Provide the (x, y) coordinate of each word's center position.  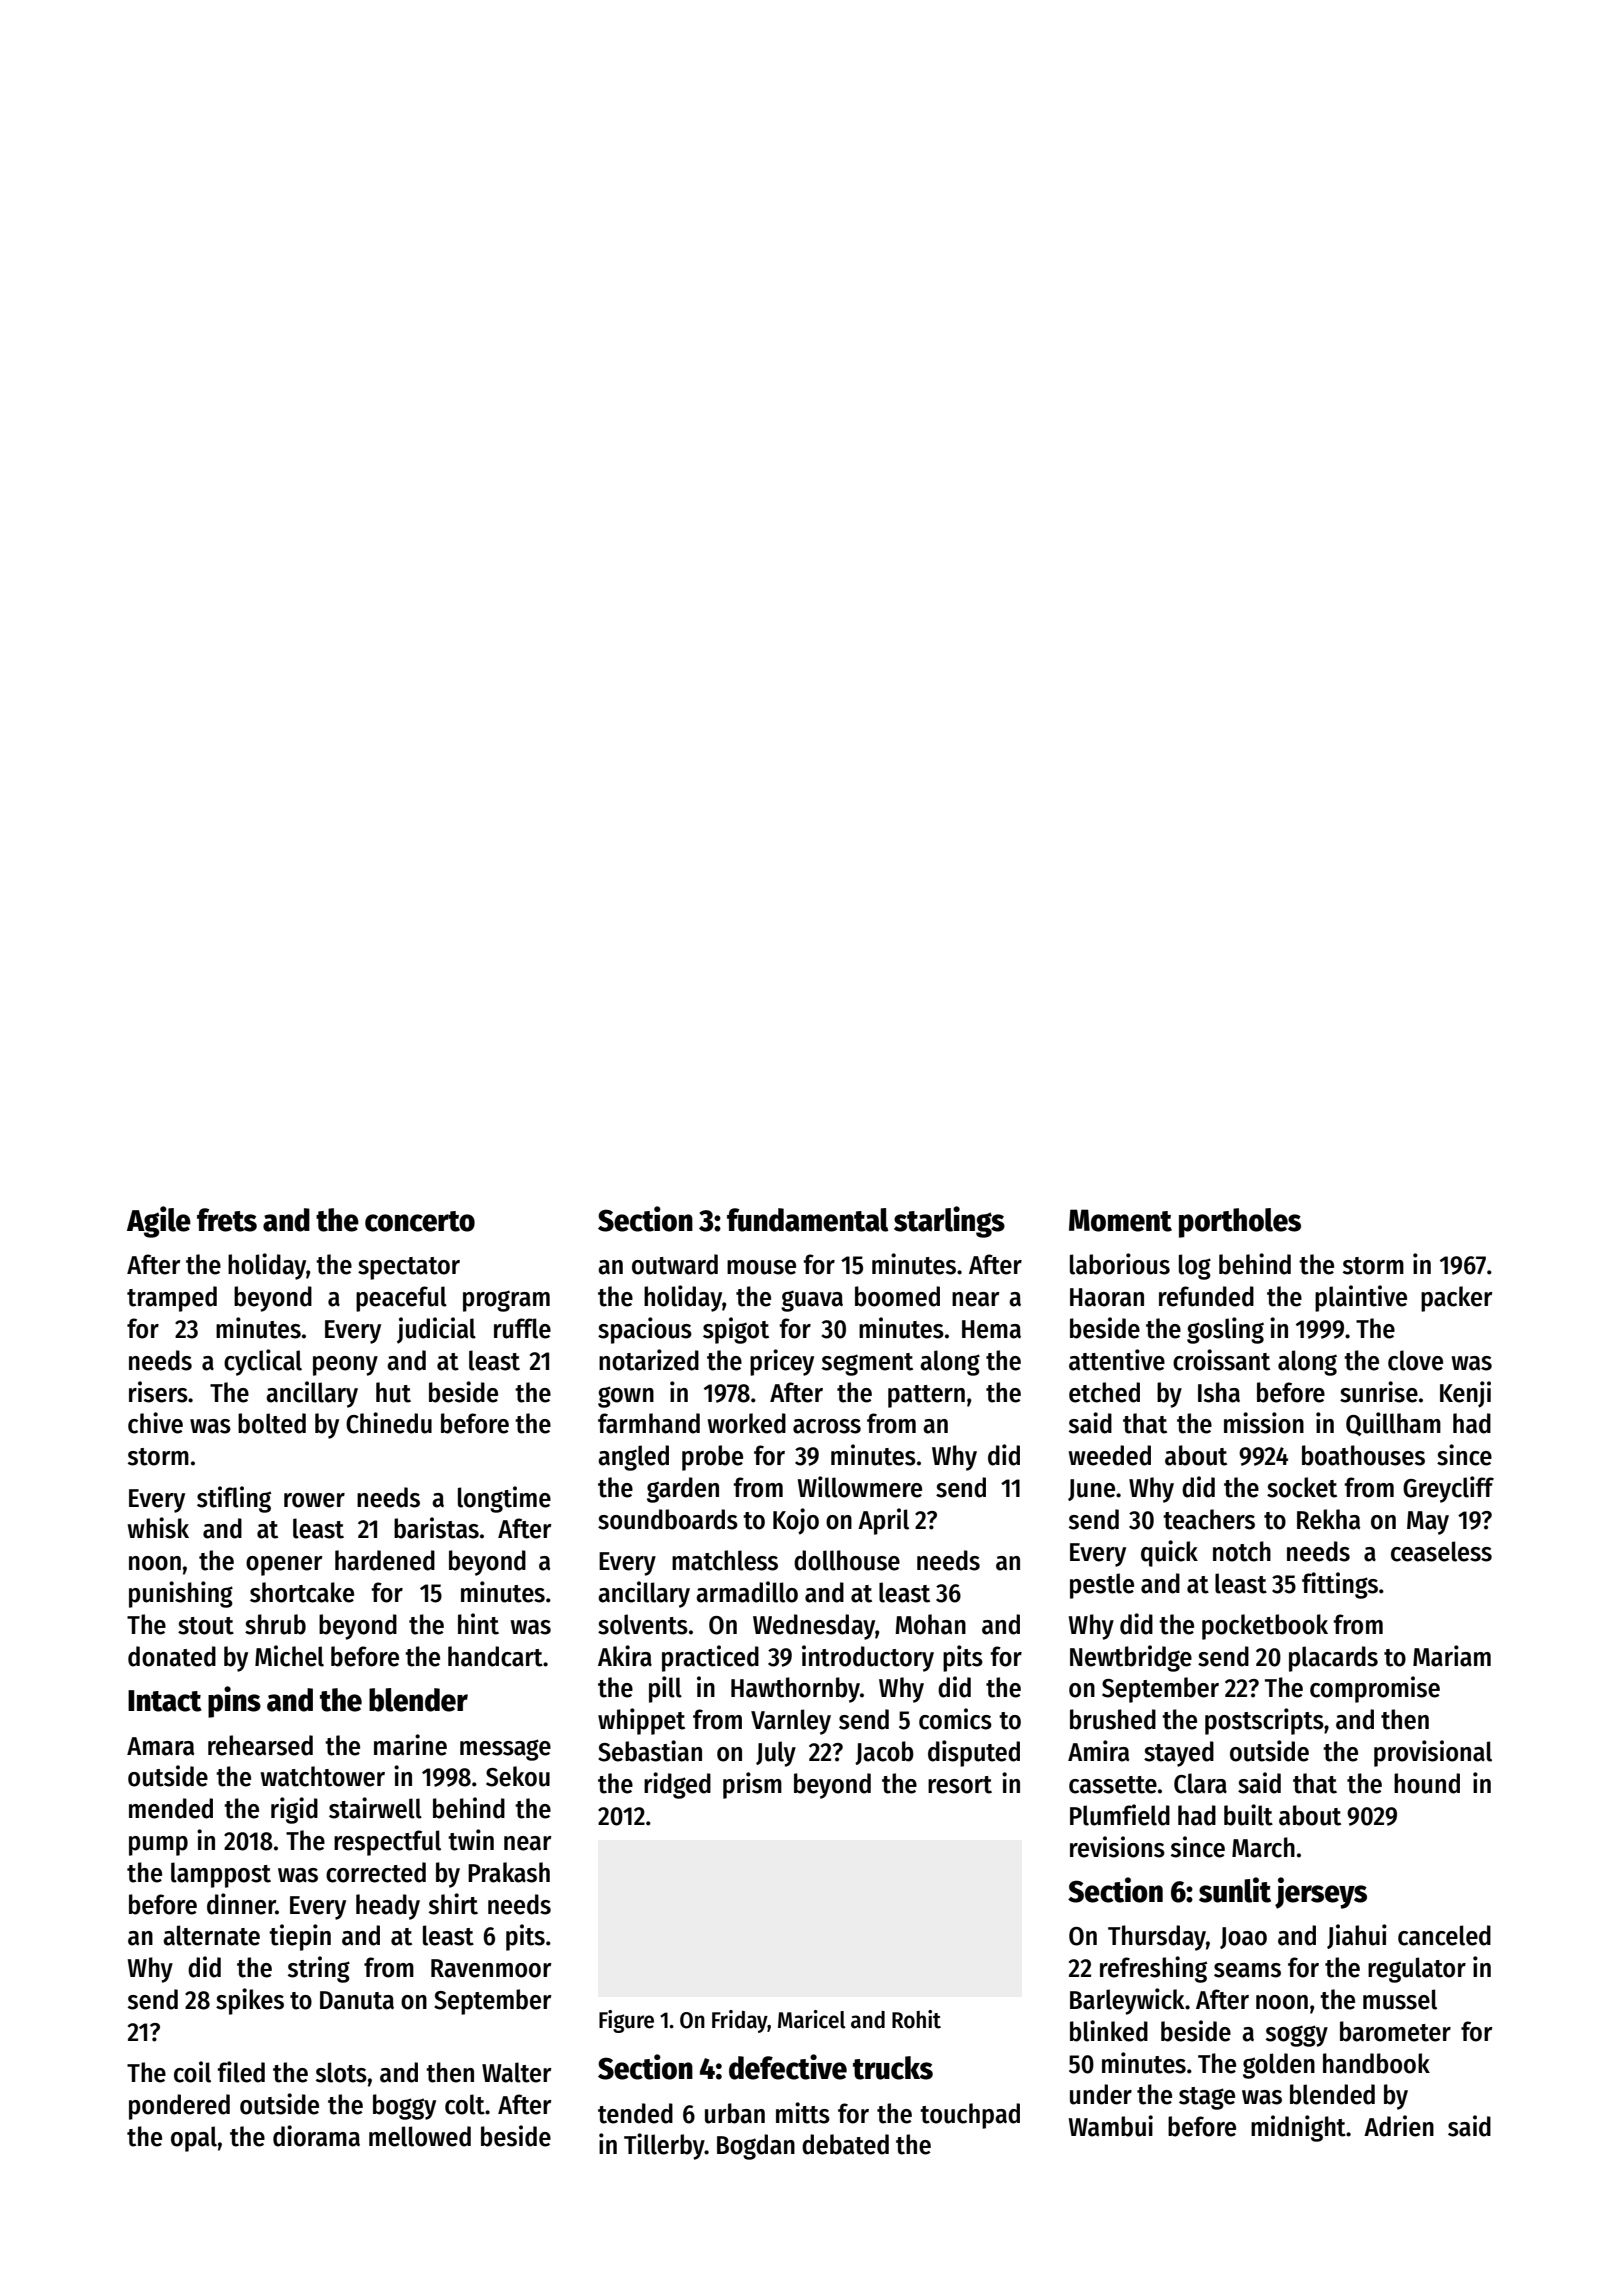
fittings (1340, 1585)
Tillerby (664, 2146)
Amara (160, 1746)
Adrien (1399, 2126)
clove (1415, 1360)
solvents (643, 1624)
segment (867, 1364)
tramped (172, 1299)
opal (194, 2139)
